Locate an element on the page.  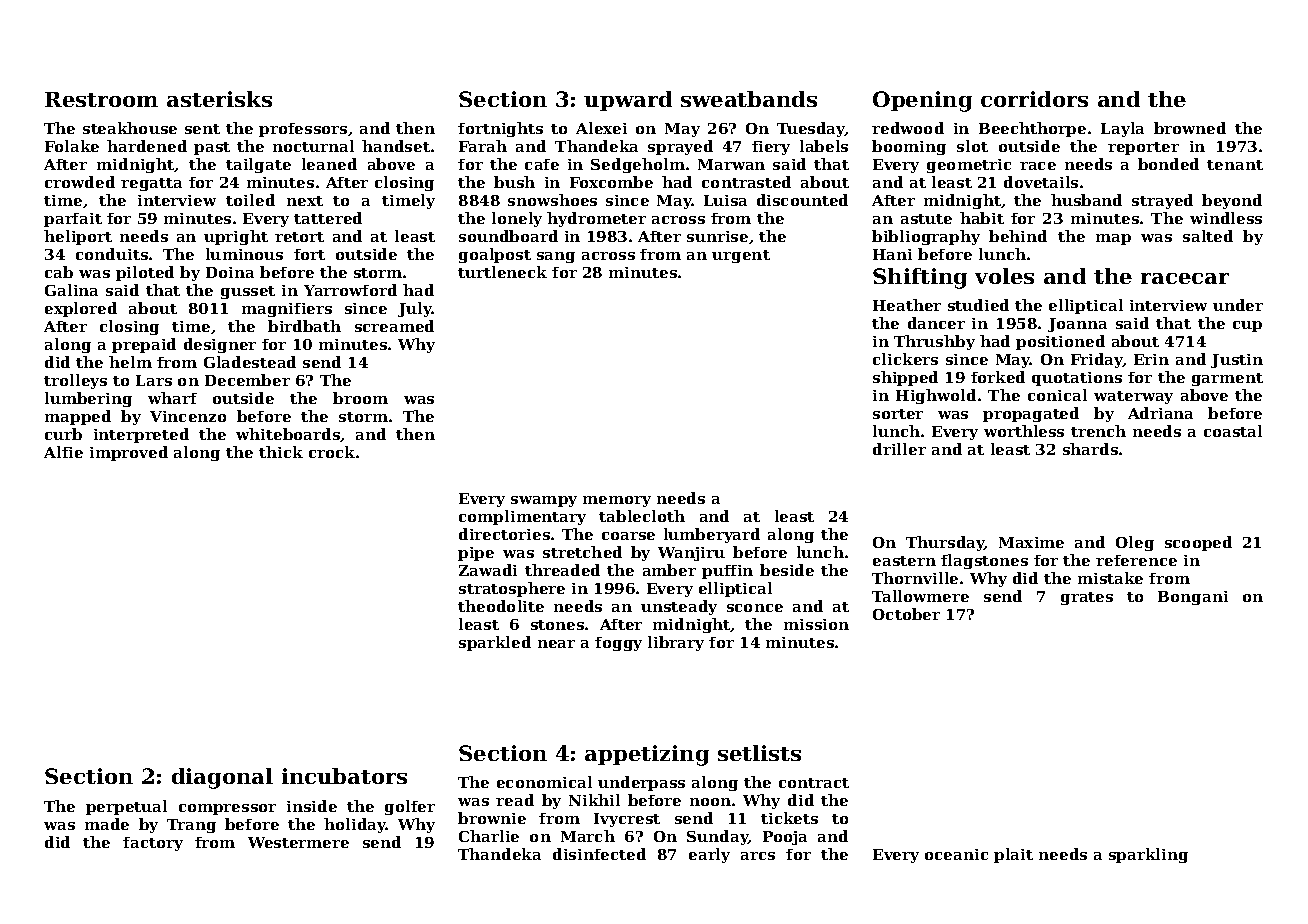
Heather is located at coordinates (907, 305).
